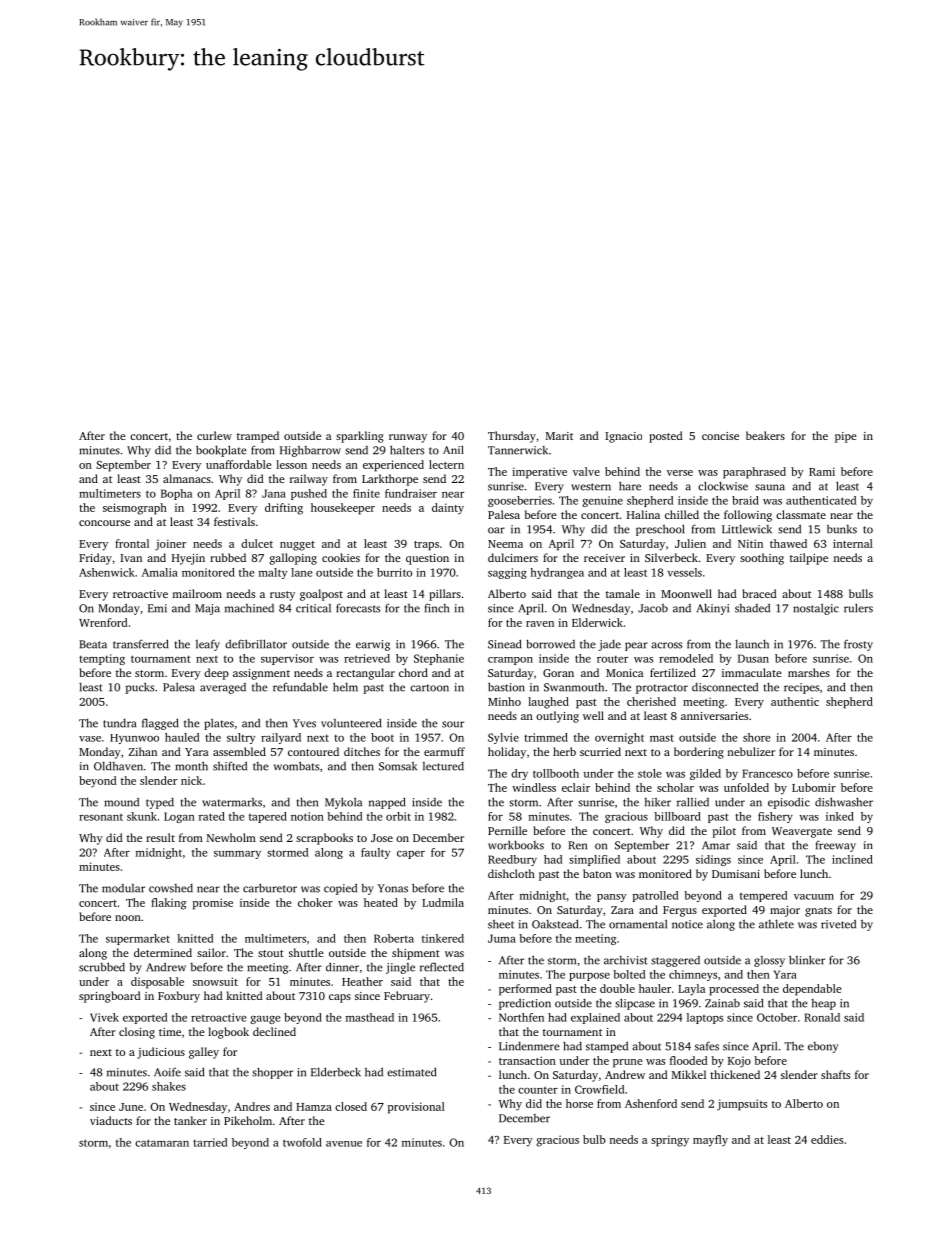  What do you see at coordinates (204, 1053) in the screenshot?
I see `galley` at bounding box center [204, 1053].
